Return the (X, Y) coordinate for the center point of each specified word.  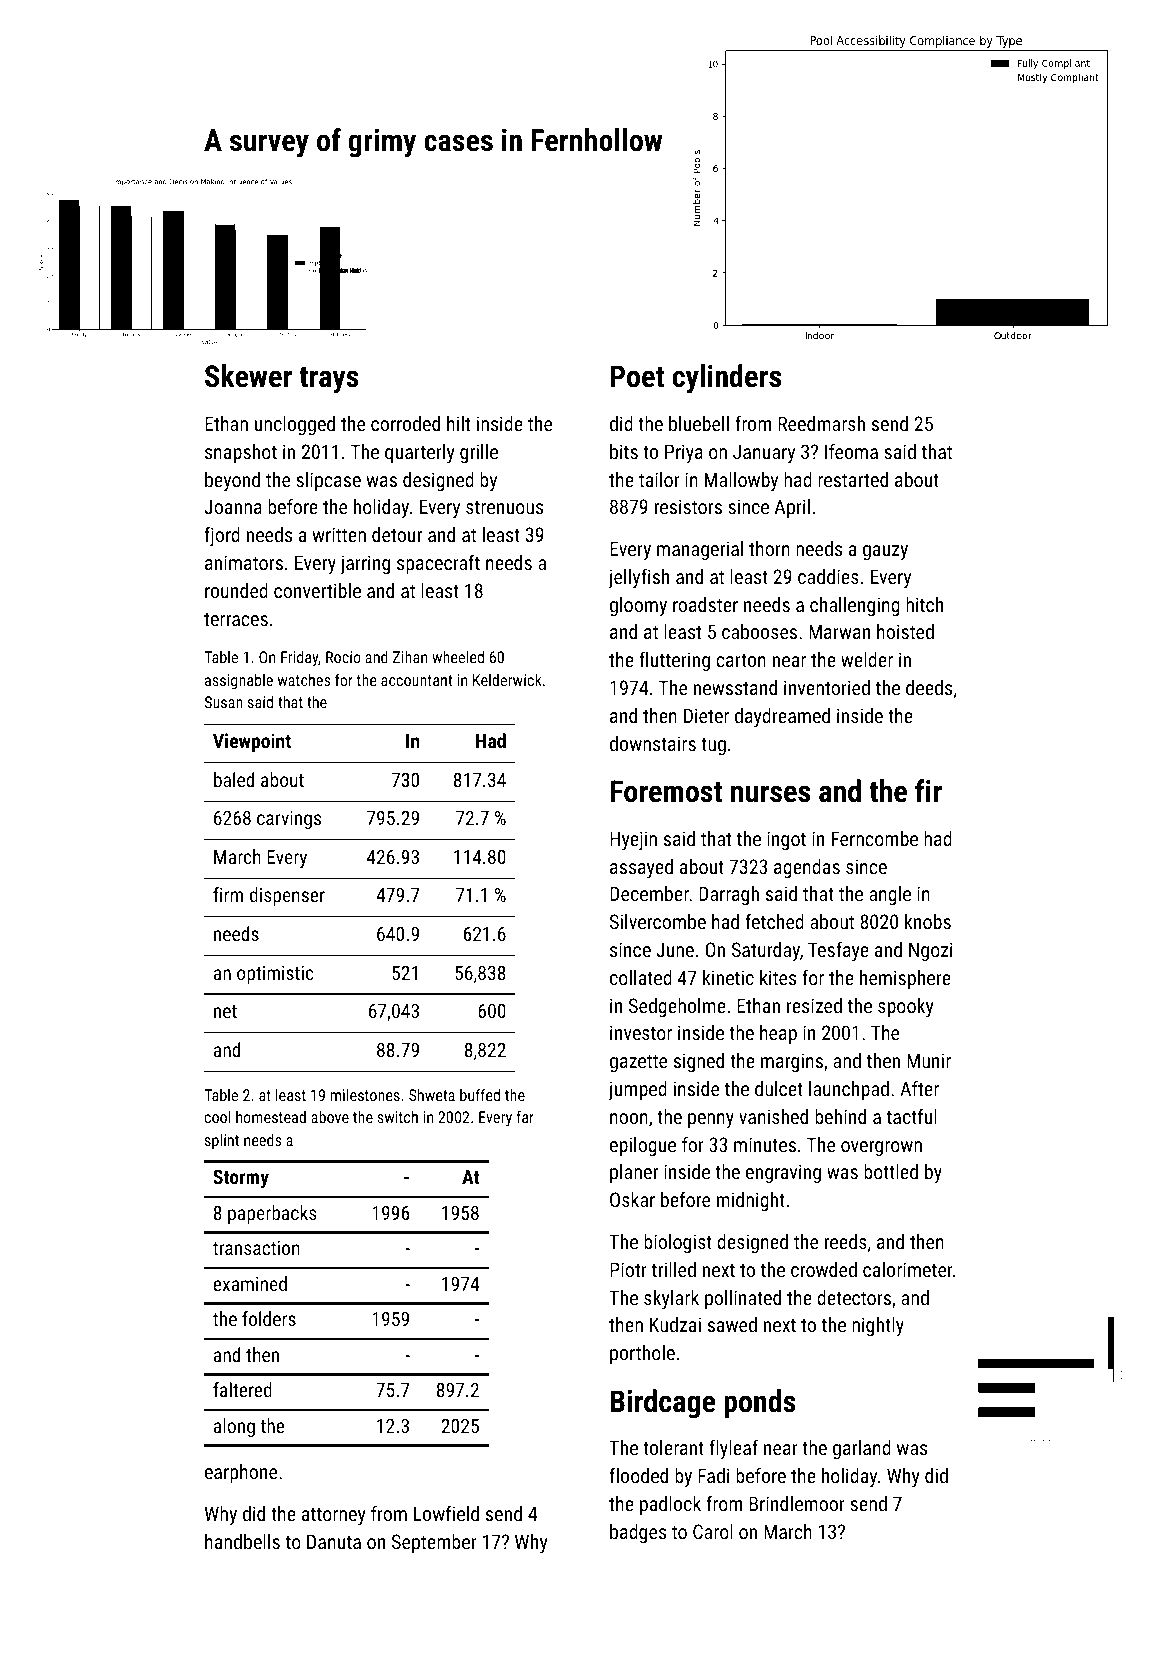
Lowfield (446, 1513)
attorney (334, 1517)
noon (629, 1118)
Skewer (248, 376)
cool (218, 1117)
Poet (637, 376)
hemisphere (905, 979)
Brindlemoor (797, 1503)
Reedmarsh (821, 423)
